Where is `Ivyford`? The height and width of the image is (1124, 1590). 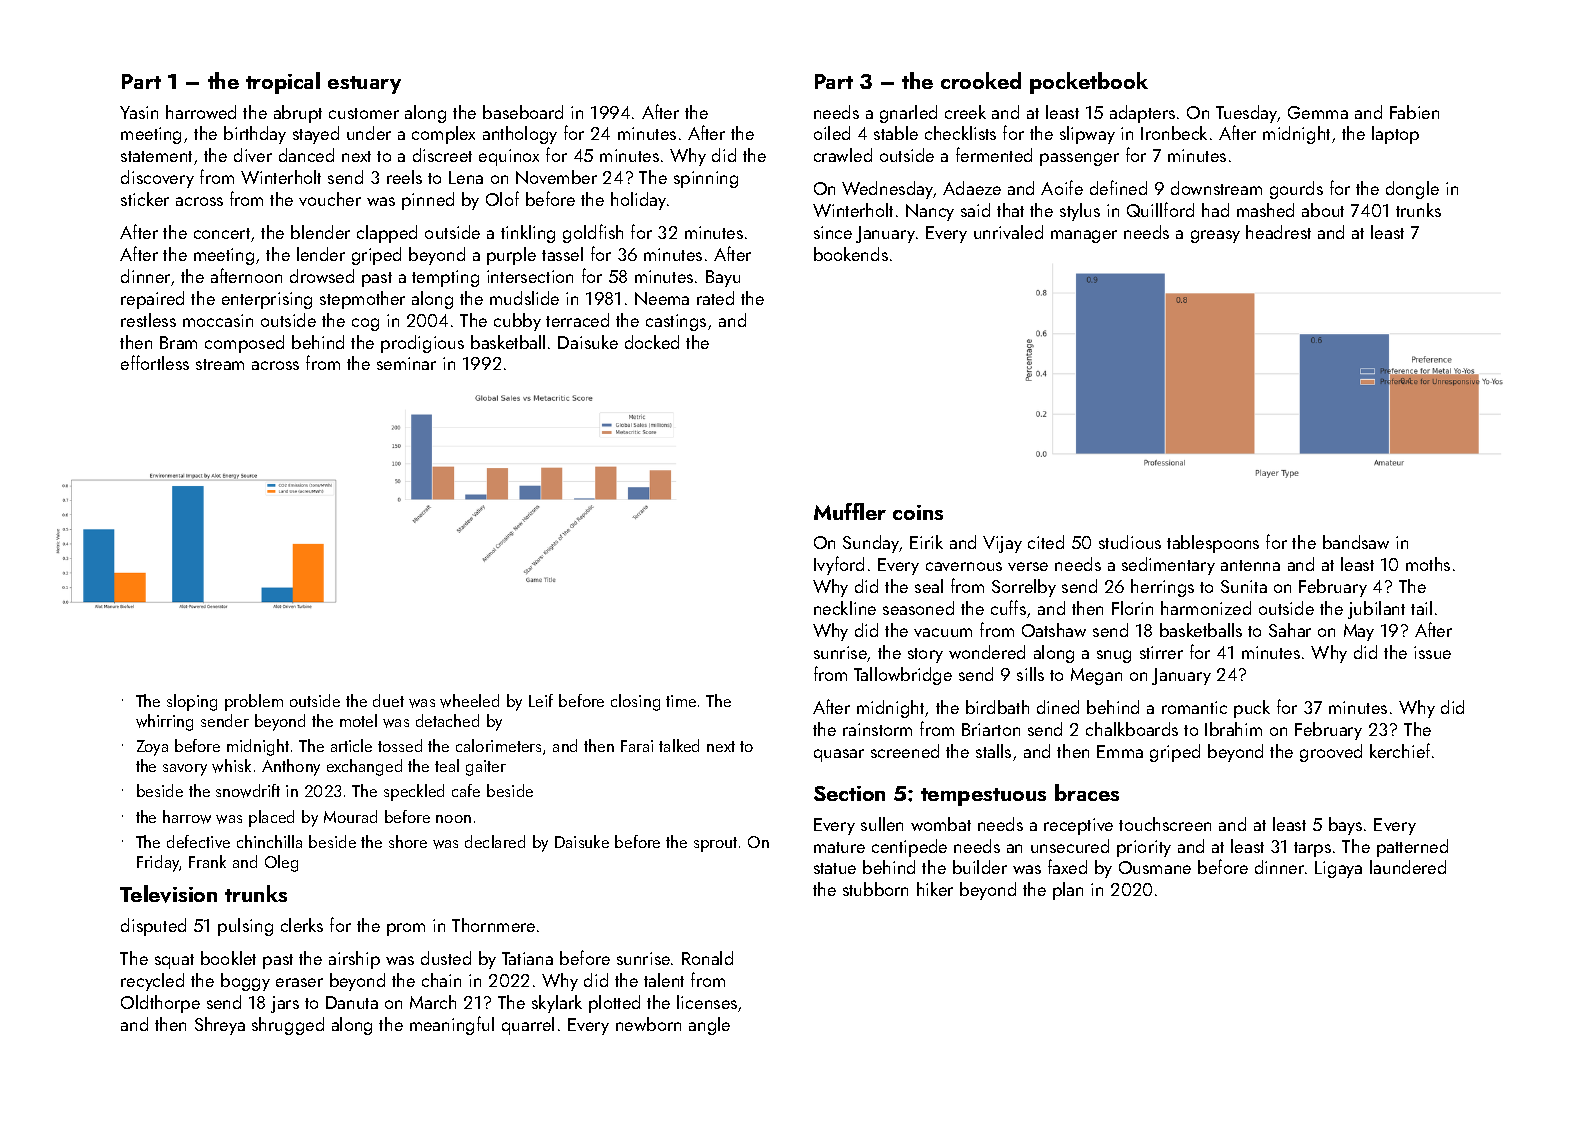 Ivyford is located at coordinates (839, 565).
